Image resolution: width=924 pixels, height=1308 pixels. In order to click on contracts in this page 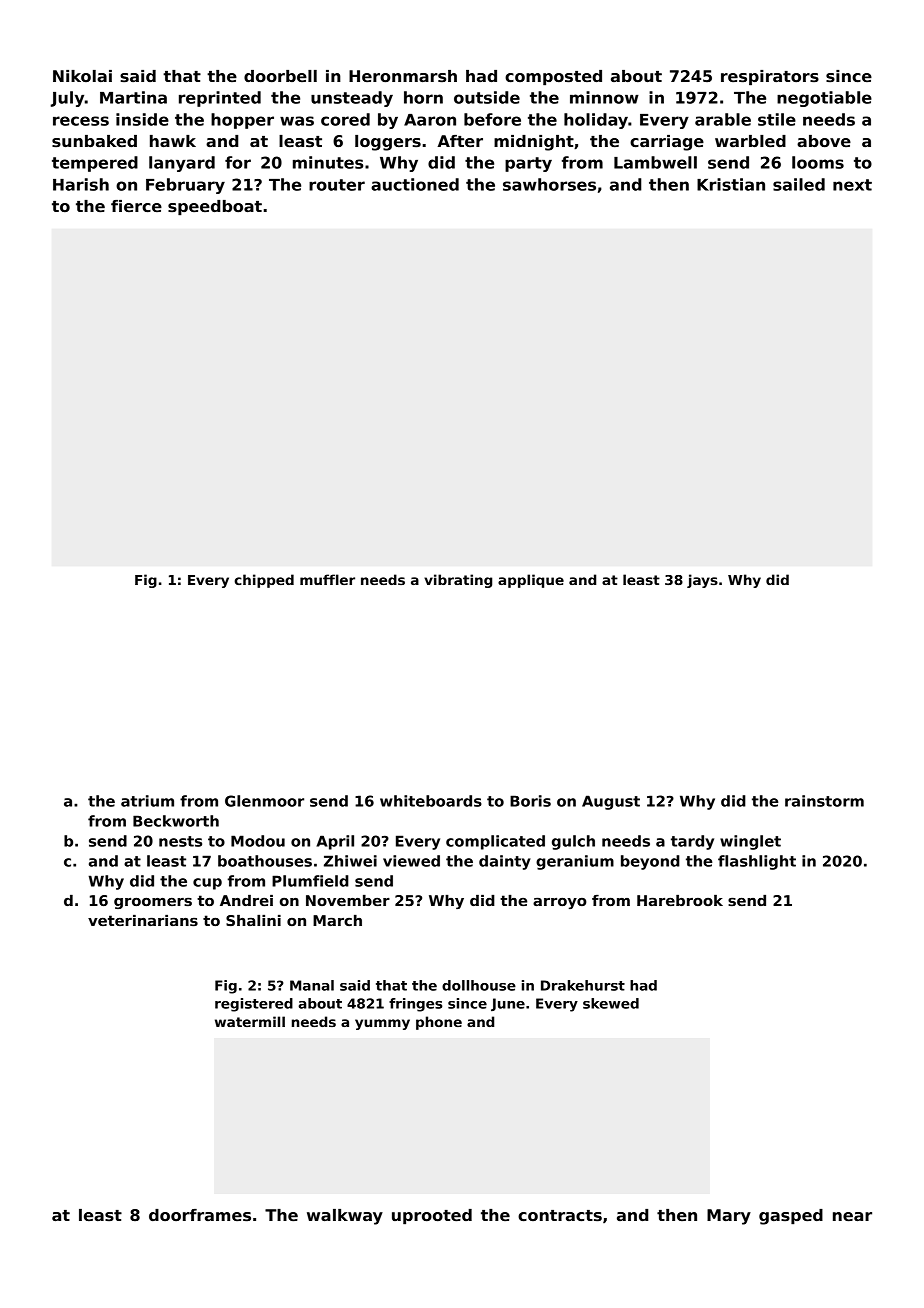, I will do `click(560, 1216)`.
